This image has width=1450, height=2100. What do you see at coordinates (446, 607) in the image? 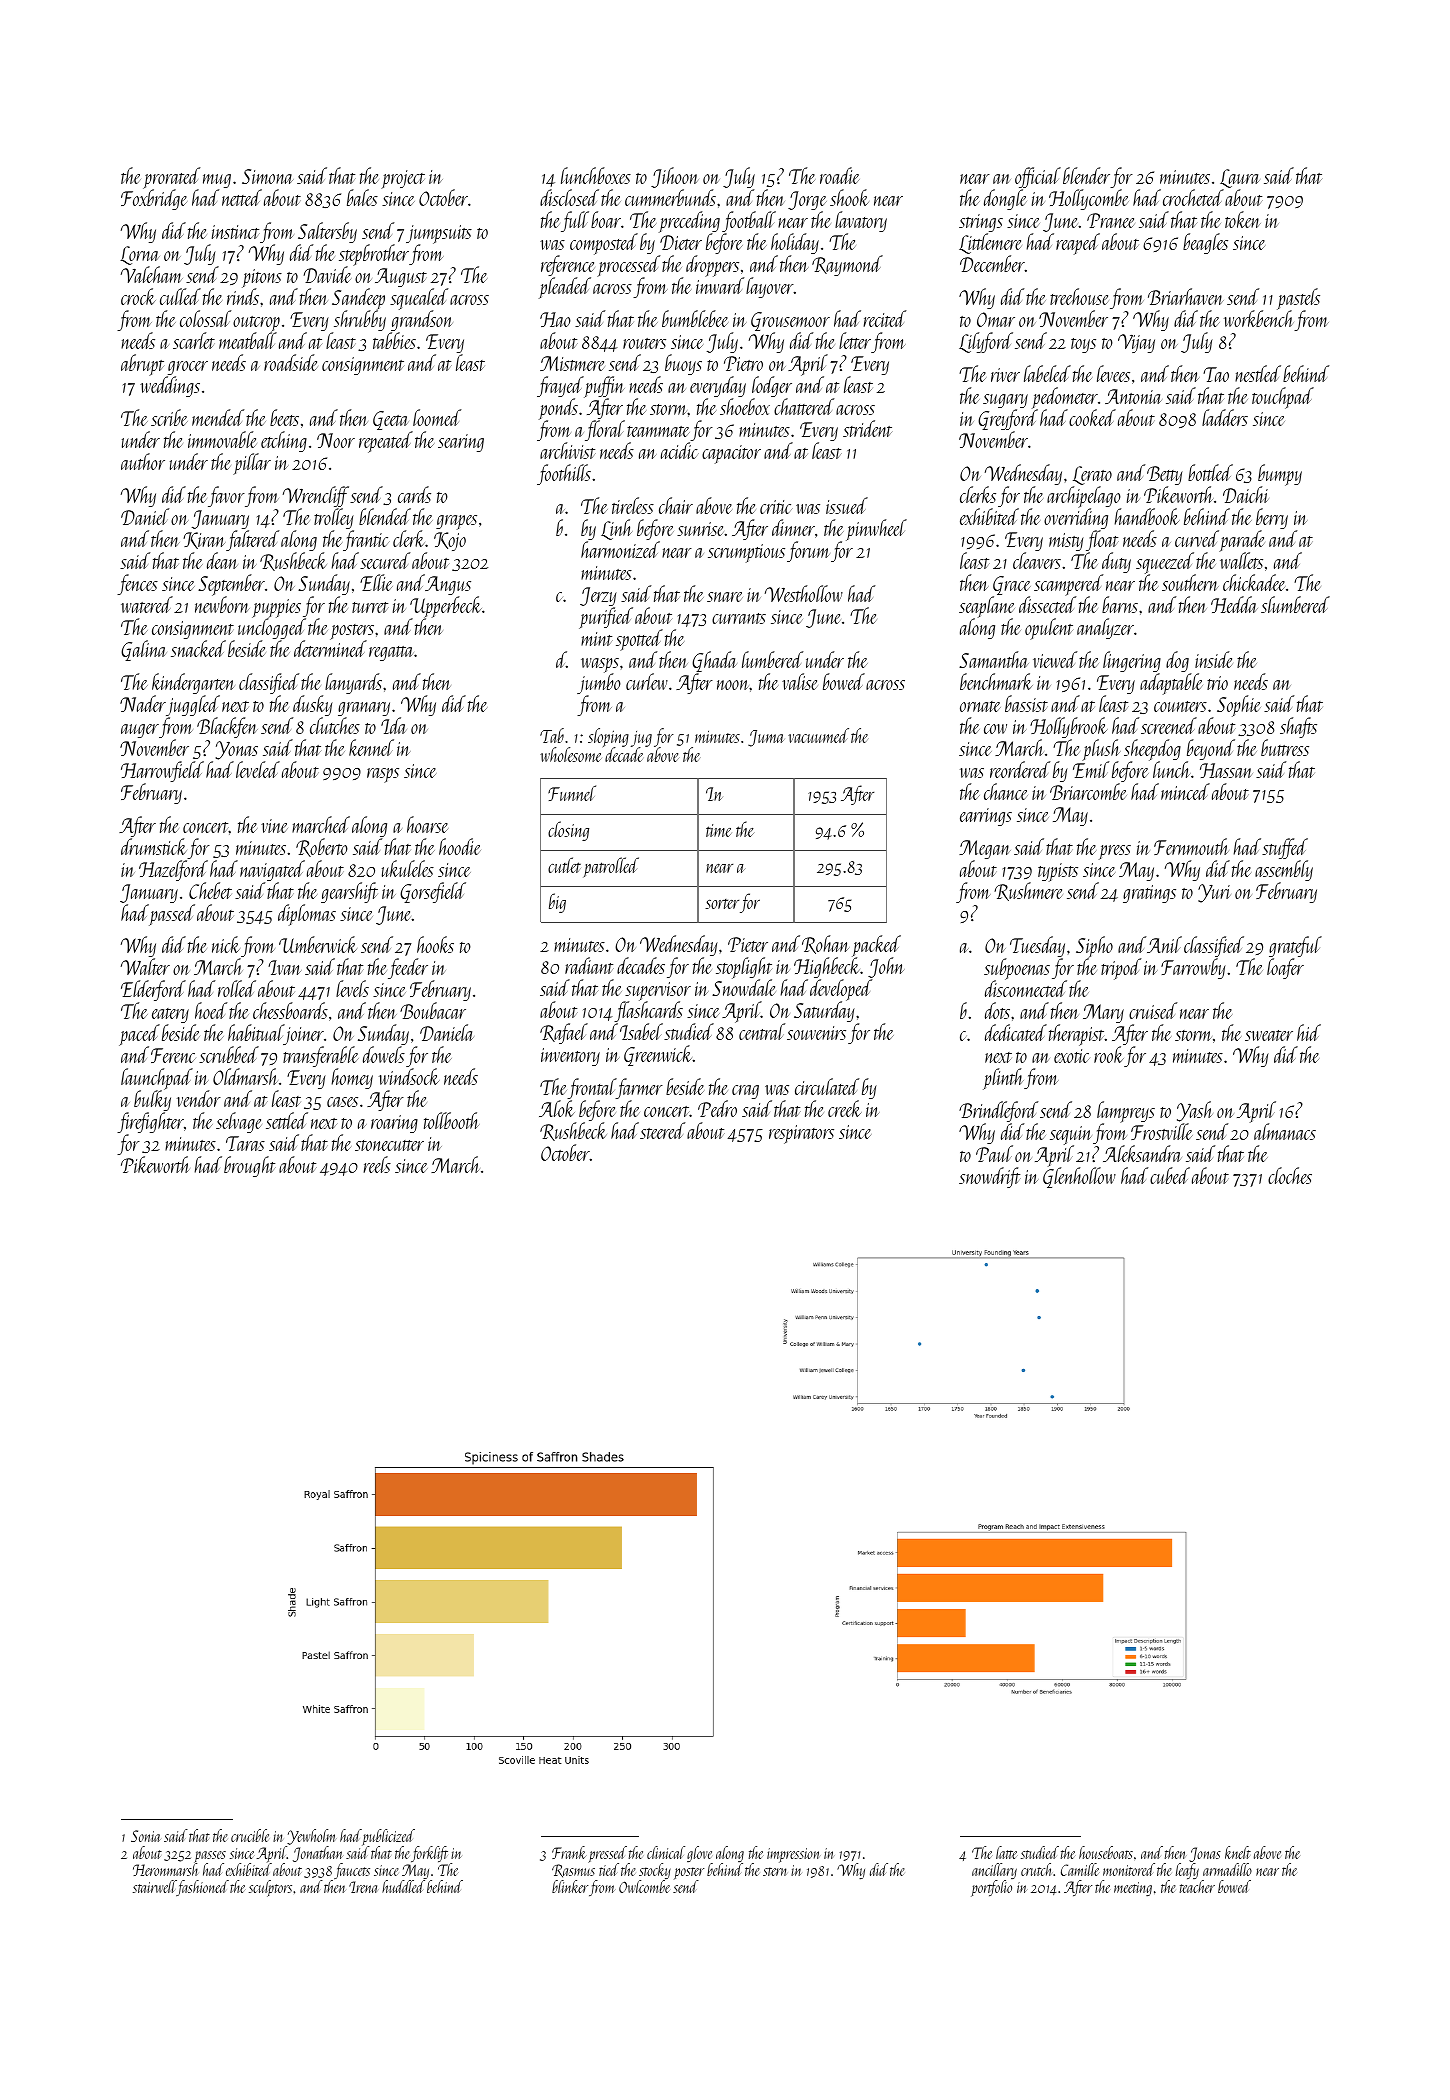
I see `Upperbeck` at bounding box center [446, 607].
